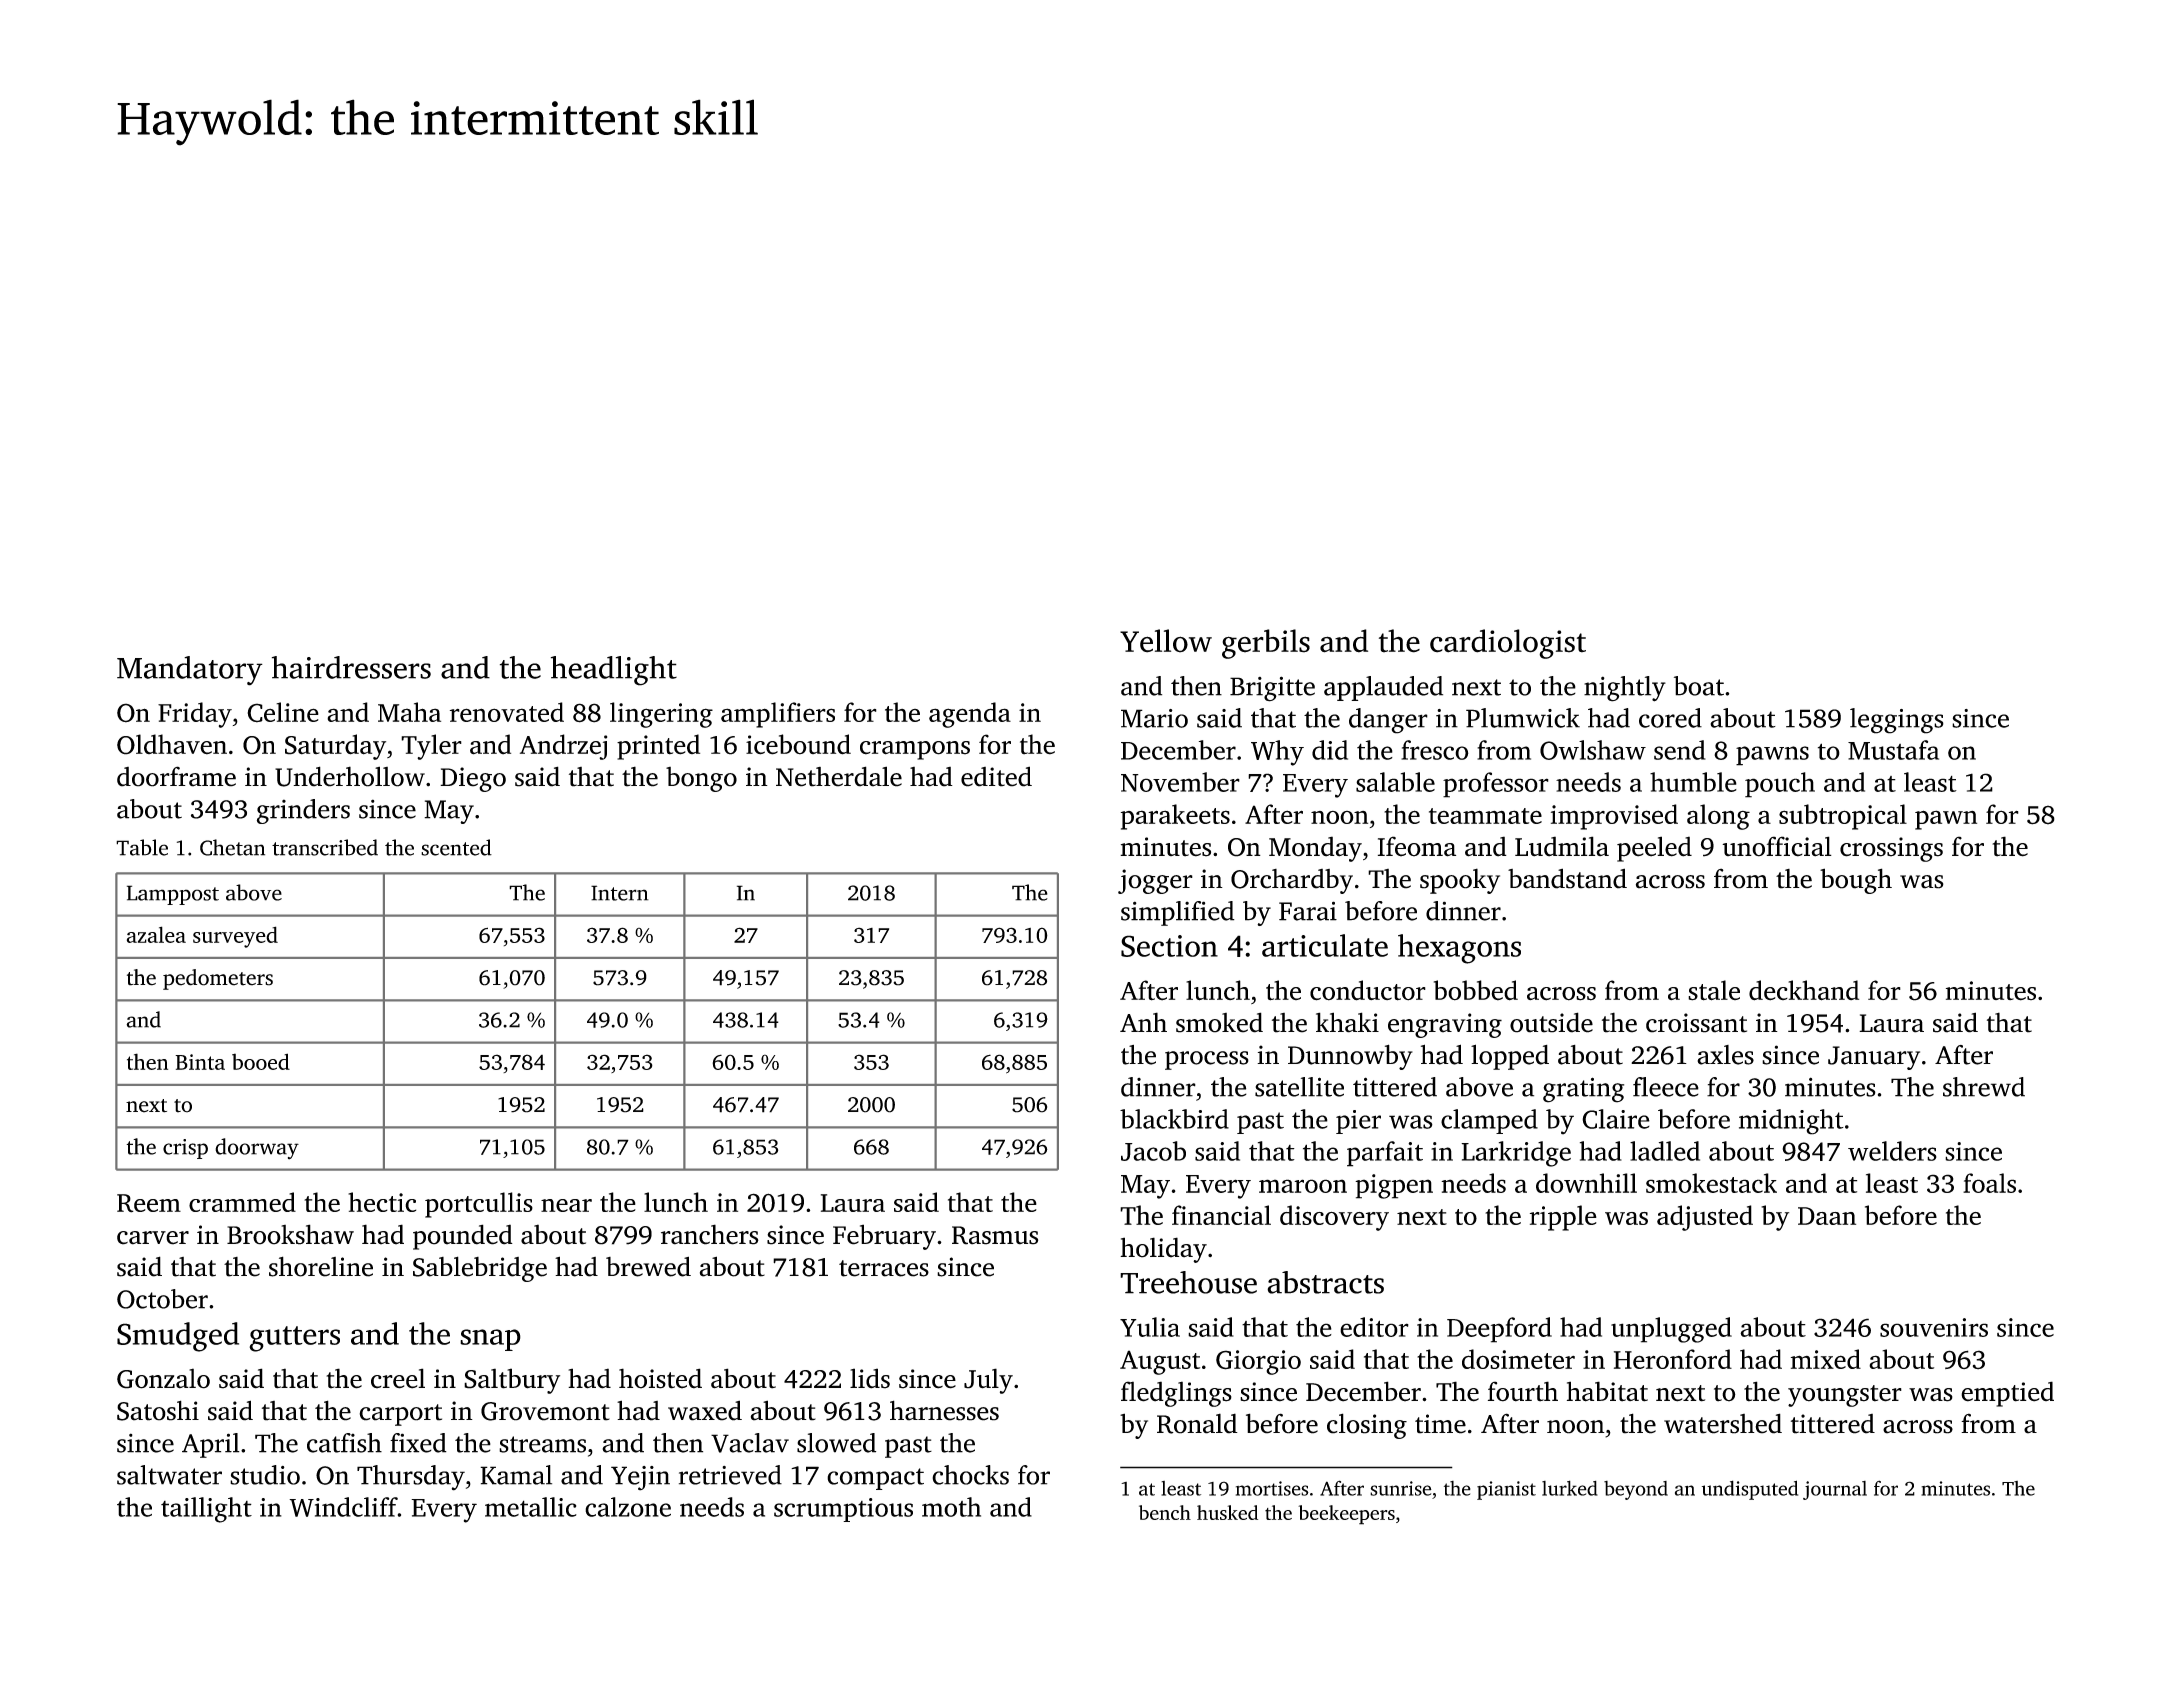  Describe the element at coordinates (1346, 1515) in the screenshot. I see `beekeepers` at that location.
